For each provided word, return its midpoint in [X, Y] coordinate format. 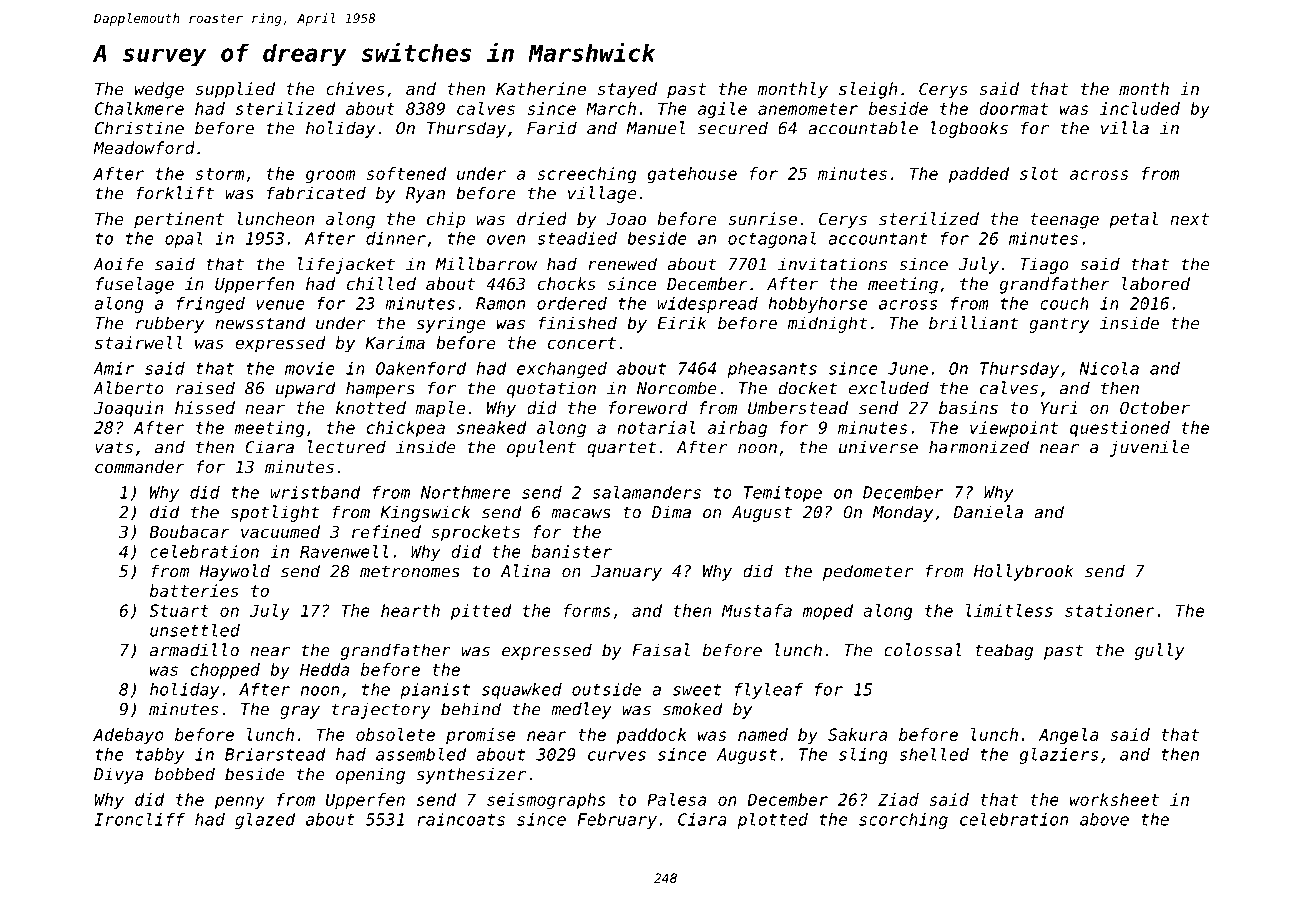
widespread [708, 305]
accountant [878, 239]
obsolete [395, 734]
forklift [175, 193]
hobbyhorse [818, 305]
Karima [395, 342]
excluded [889, 388]
